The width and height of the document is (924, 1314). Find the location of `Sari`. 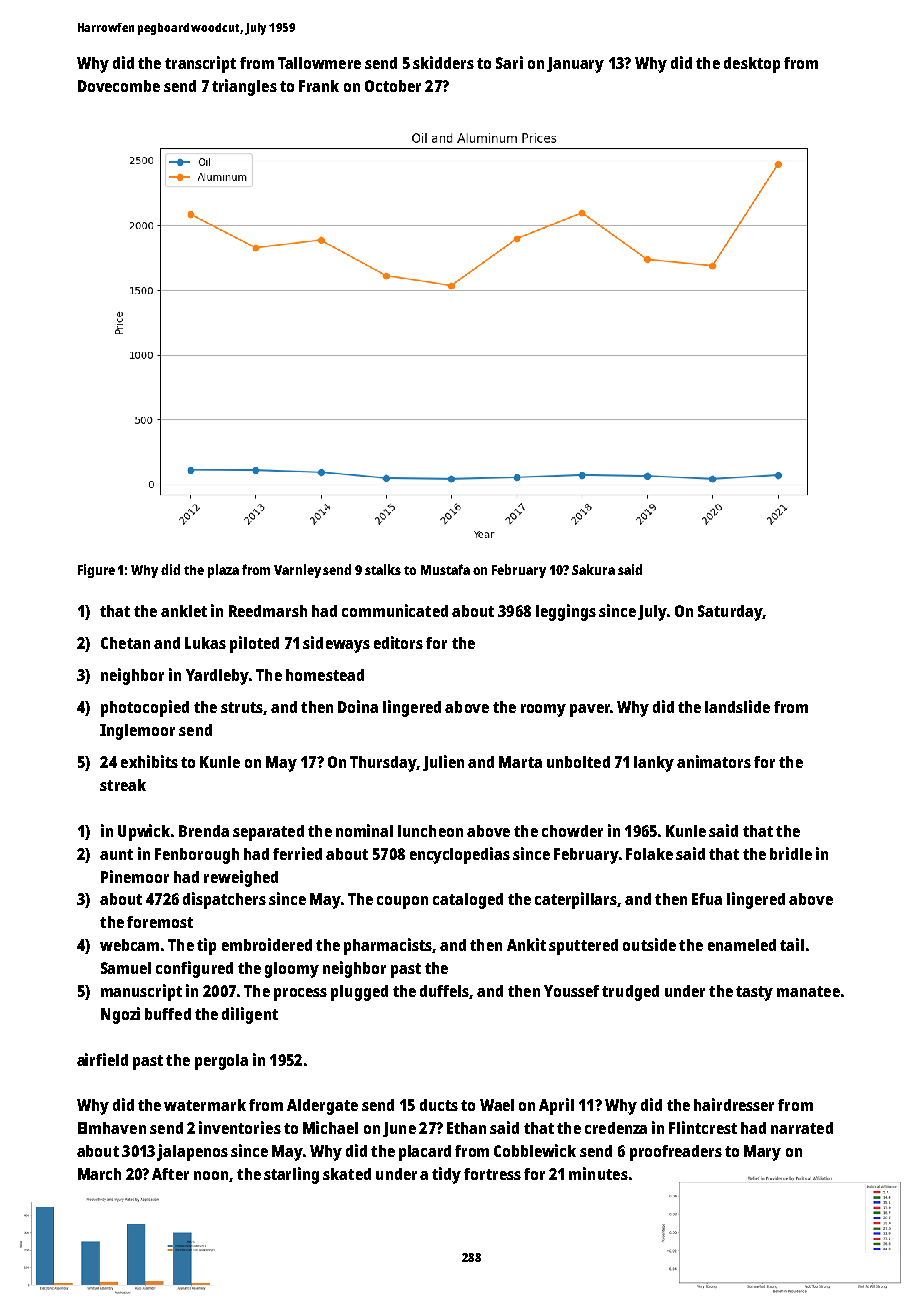

Sari is located at coordinates (509, 62).
